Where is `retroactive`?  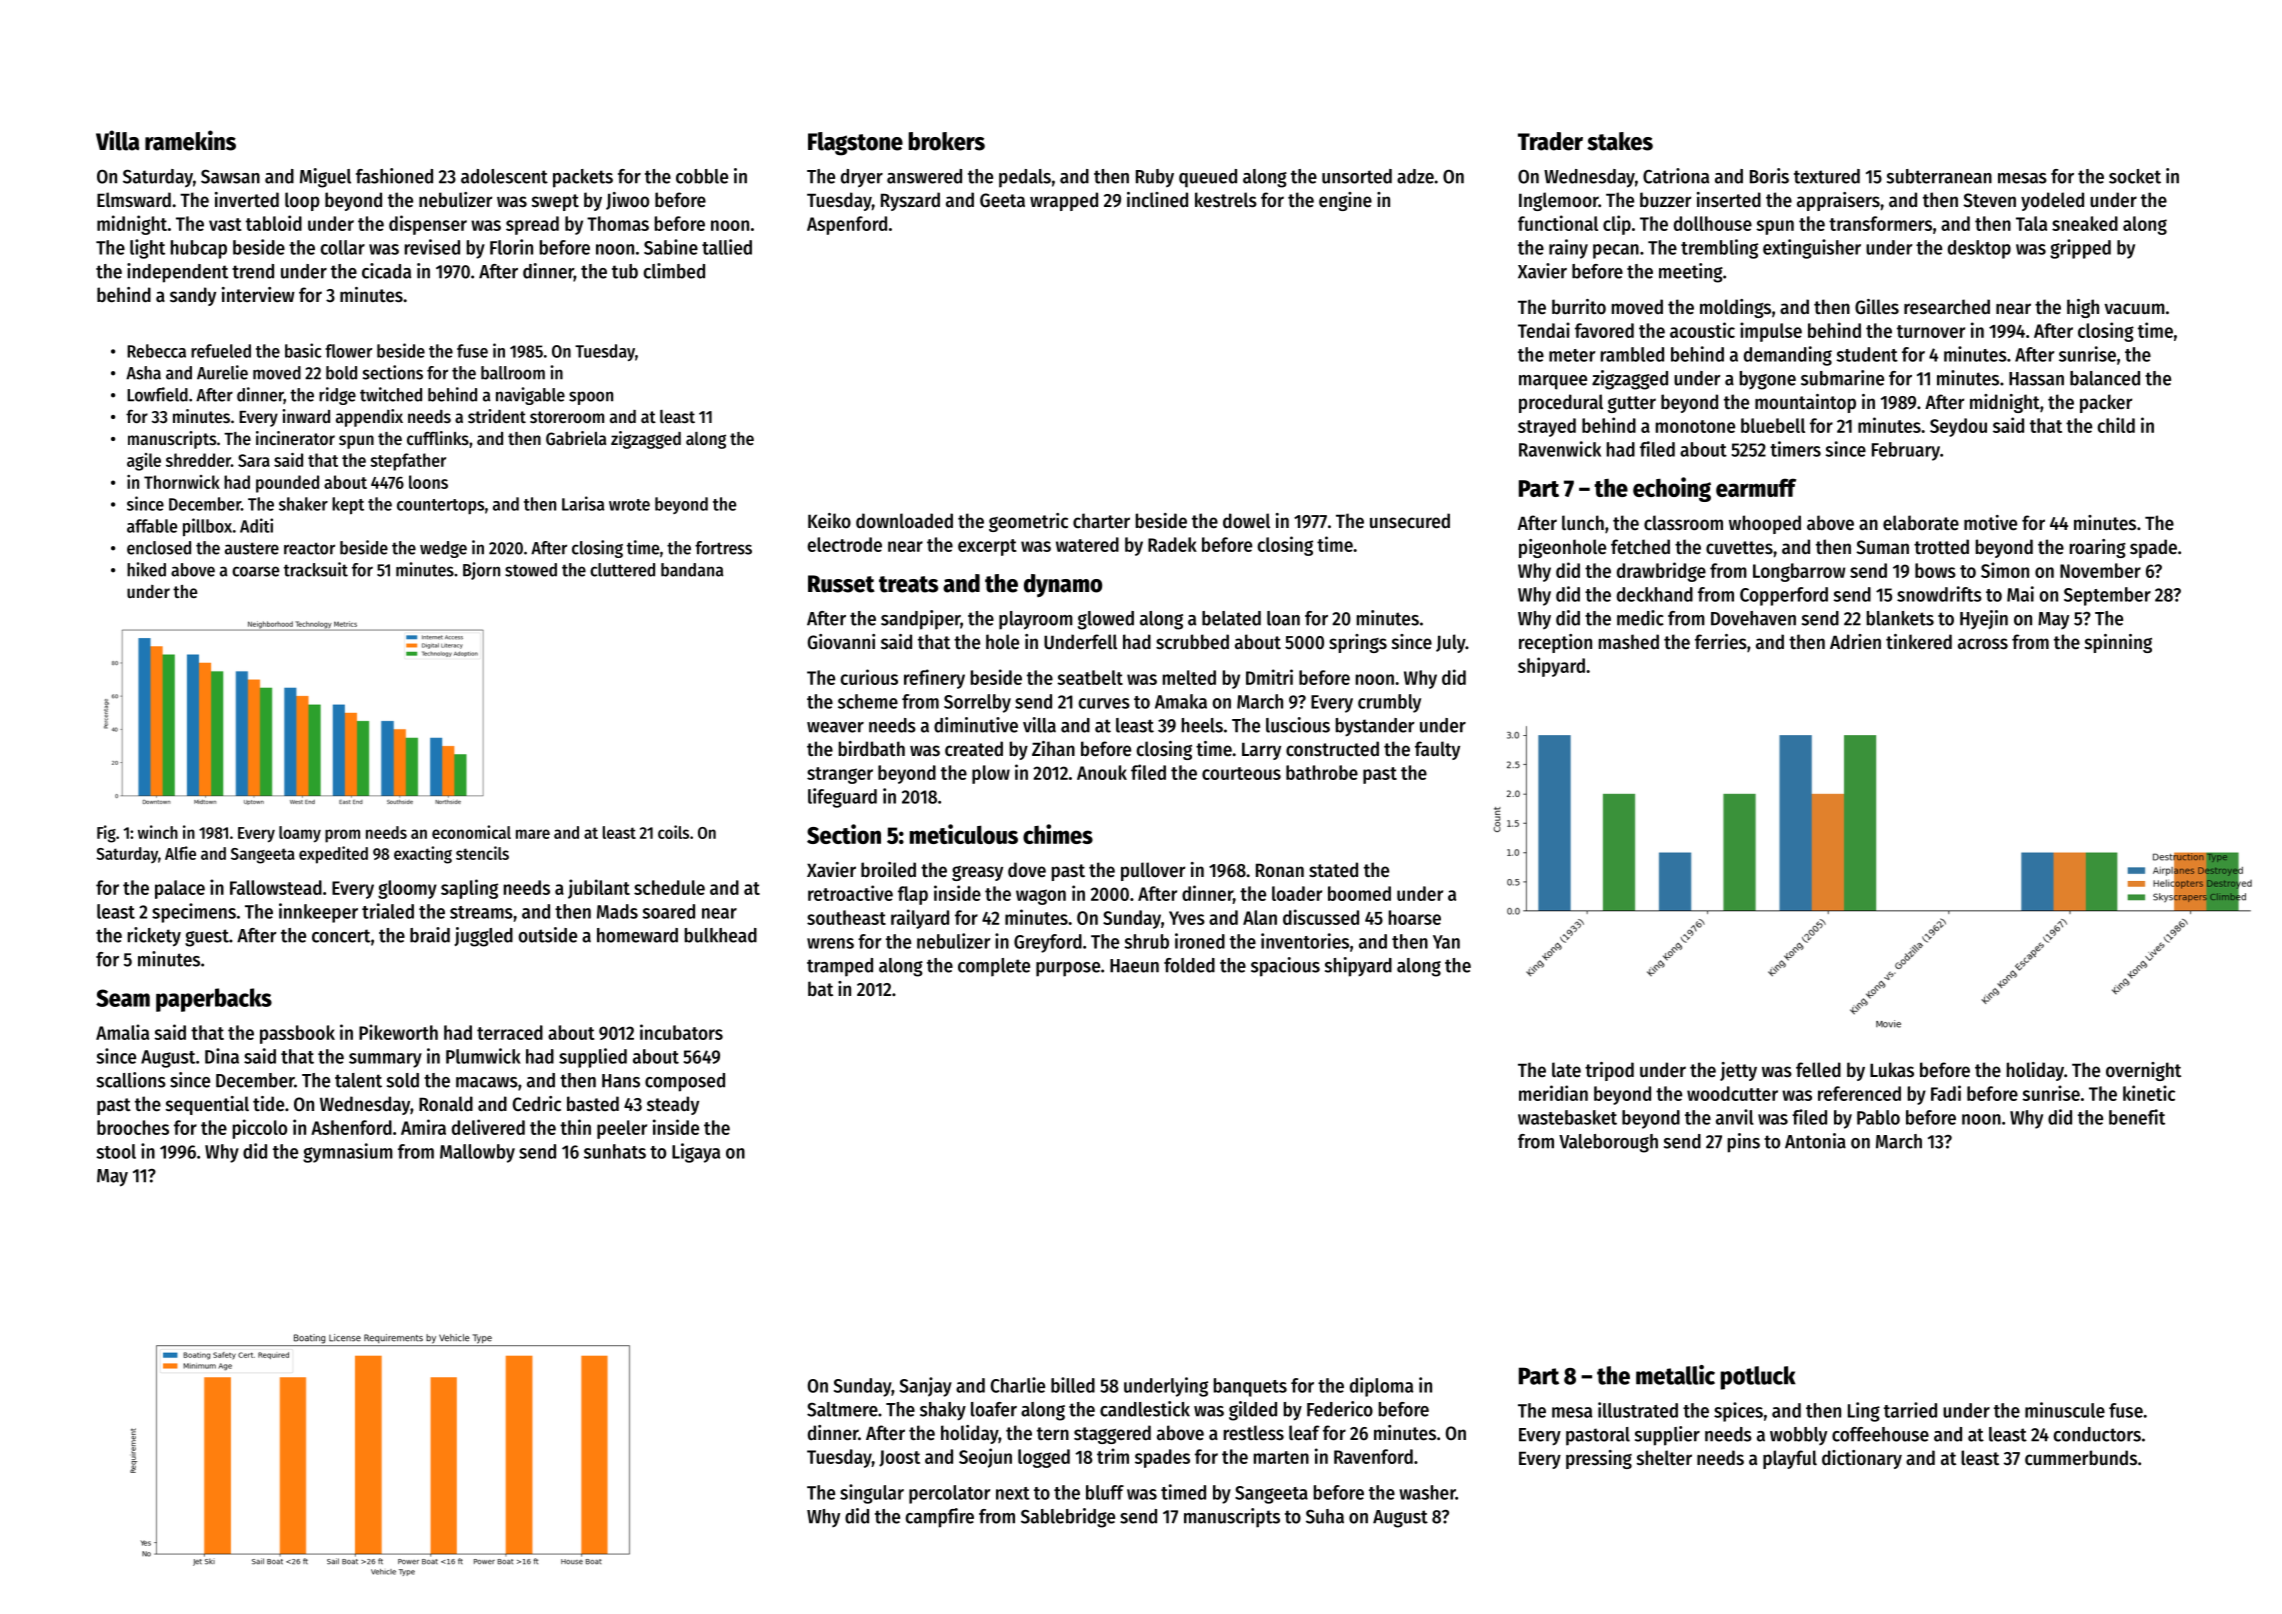
retroactive is located at coordinates (850, 893).
